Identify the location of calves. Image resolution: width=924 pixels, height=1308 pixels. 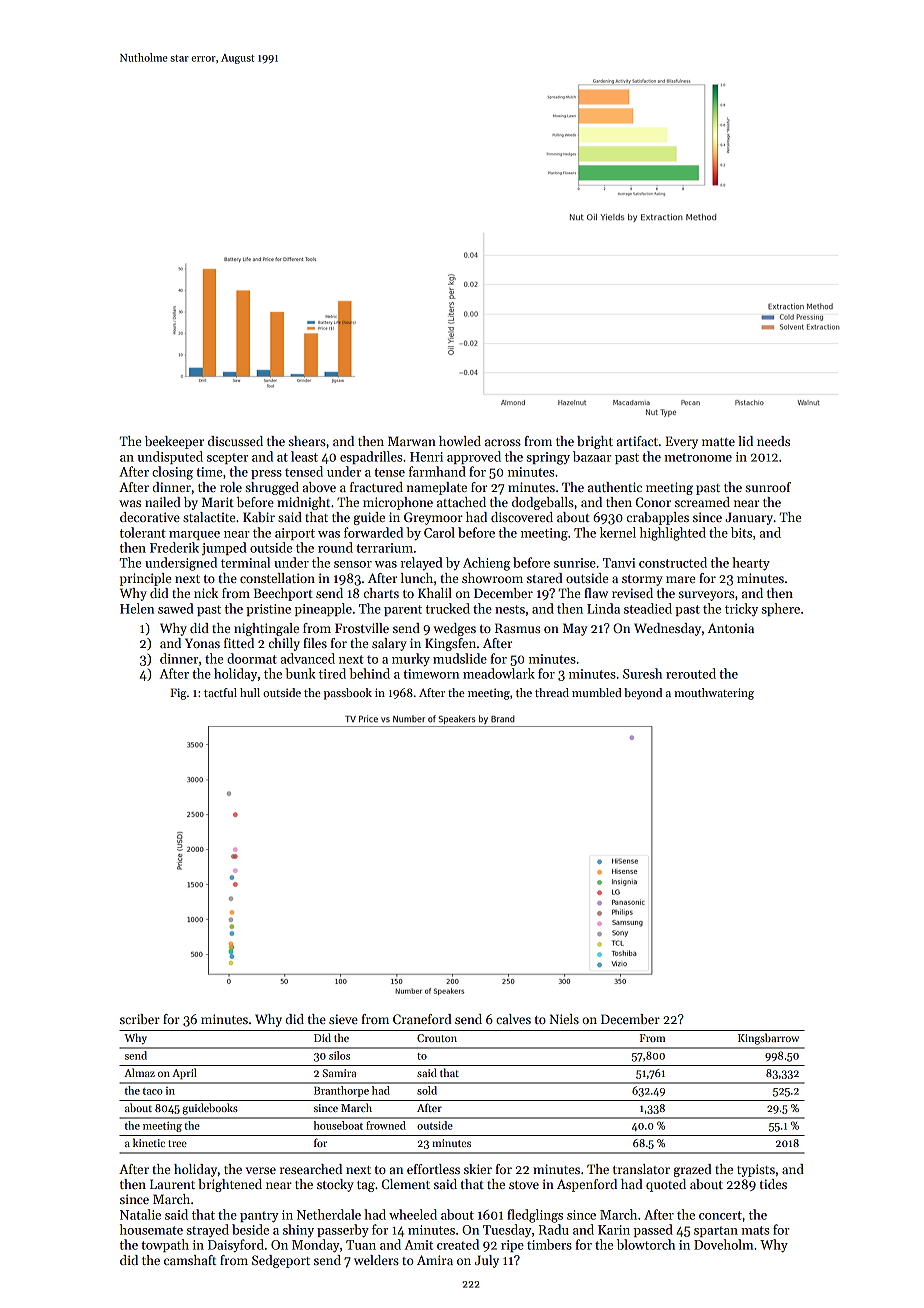
(513, 1019).
